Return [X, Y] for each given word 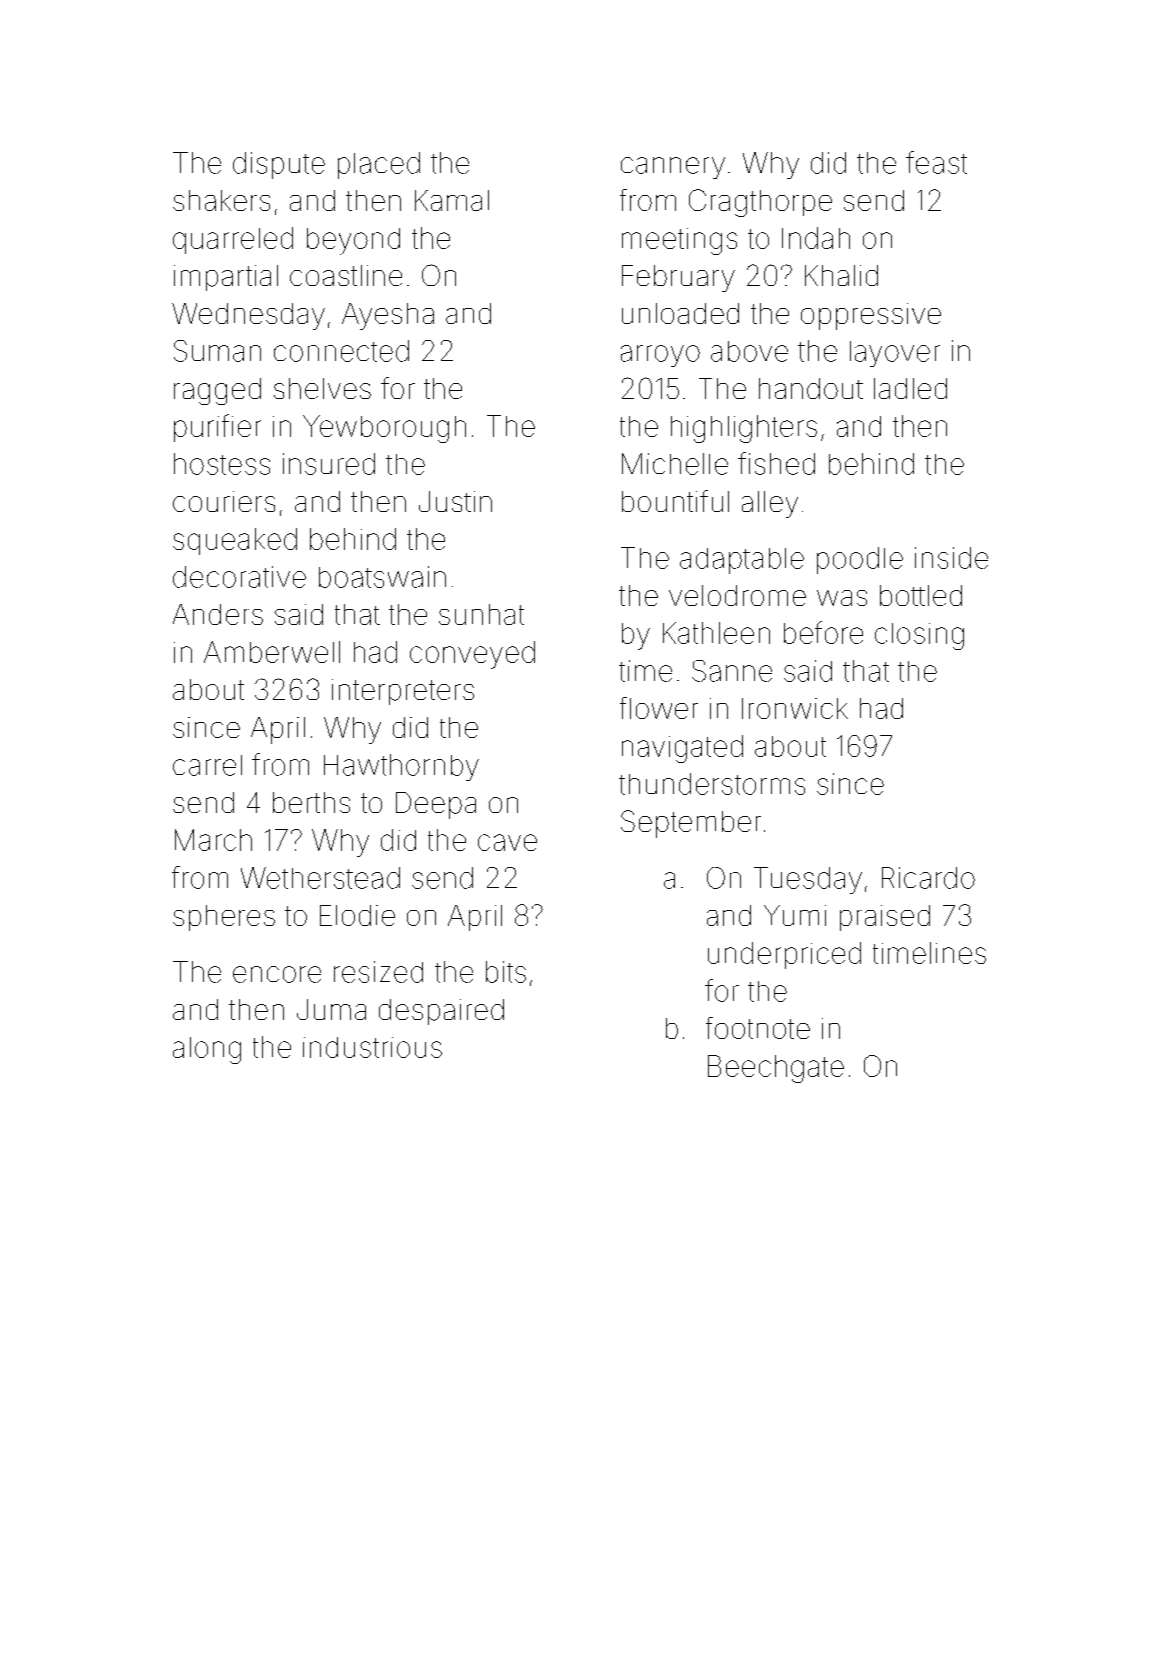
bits [506, 972]
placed [379, 165]
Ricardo [928, 878]
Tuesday [808, 880]
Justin [455, 501]
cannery [673, 168]
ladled [910, 388]
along [207, 1050]
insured [329, 464]
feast [936, 162]
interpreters [403, 692]
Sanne [732, 671]
